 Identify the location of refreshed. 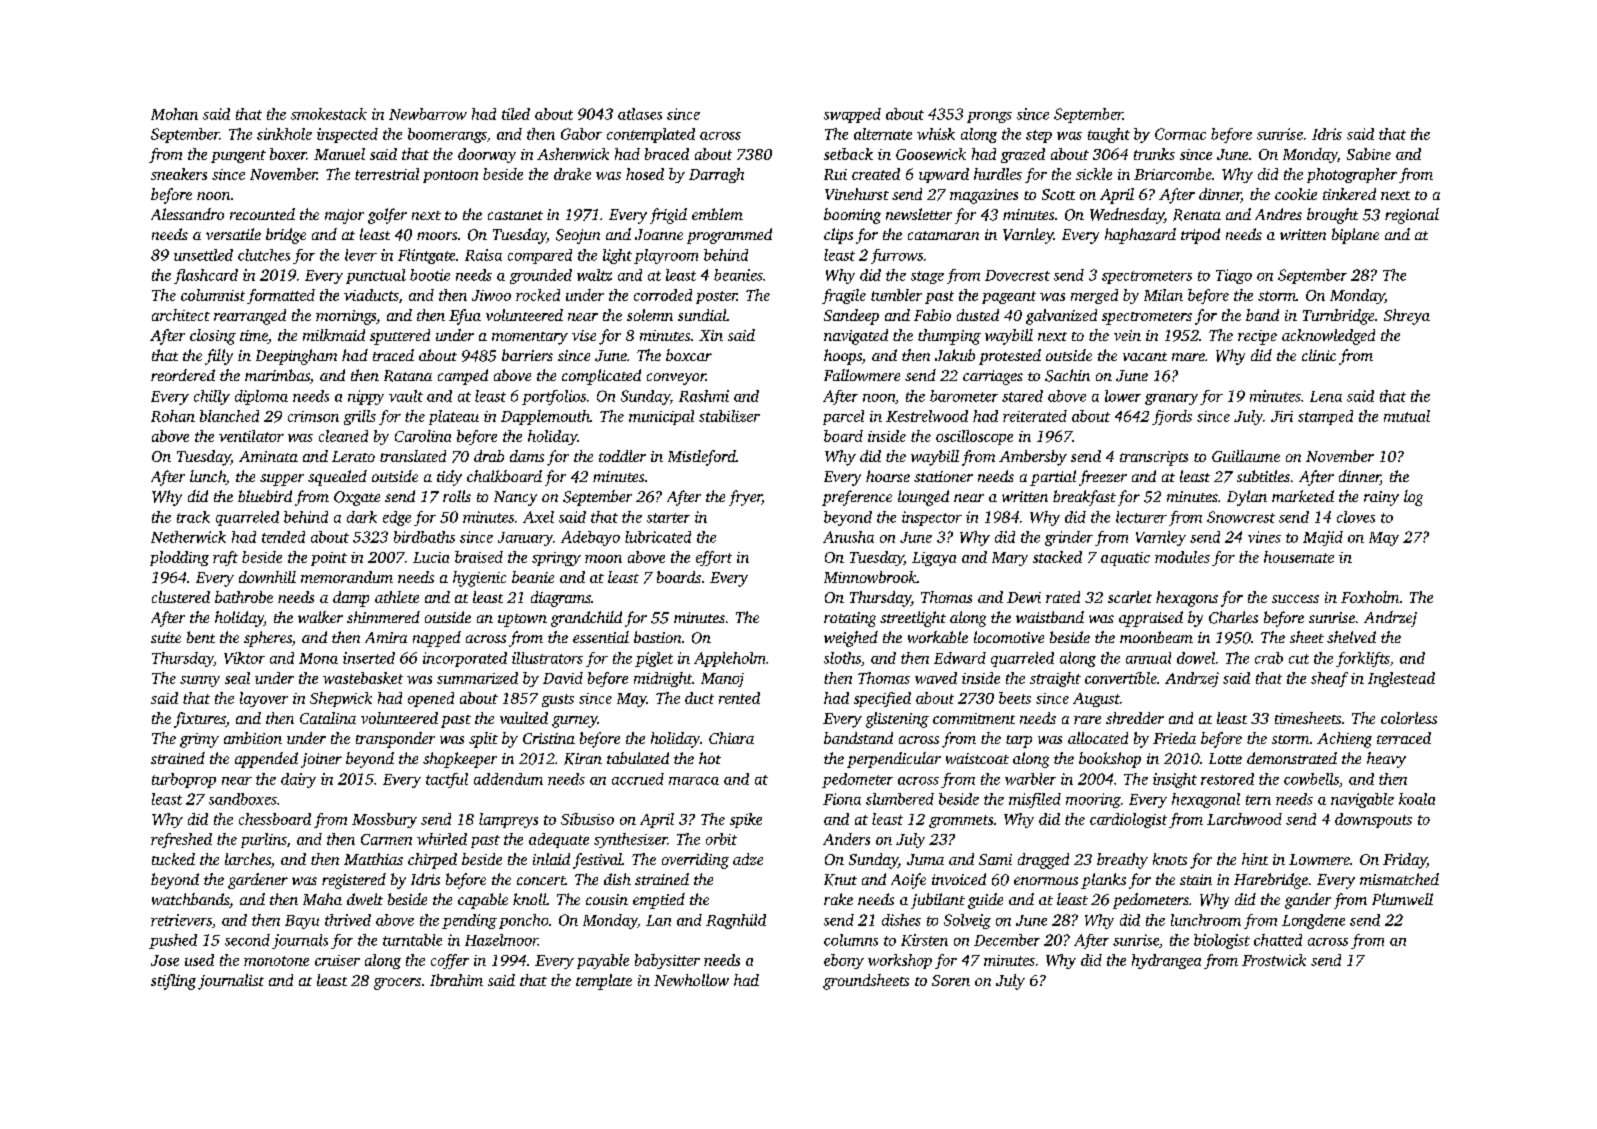
(181, 840).
